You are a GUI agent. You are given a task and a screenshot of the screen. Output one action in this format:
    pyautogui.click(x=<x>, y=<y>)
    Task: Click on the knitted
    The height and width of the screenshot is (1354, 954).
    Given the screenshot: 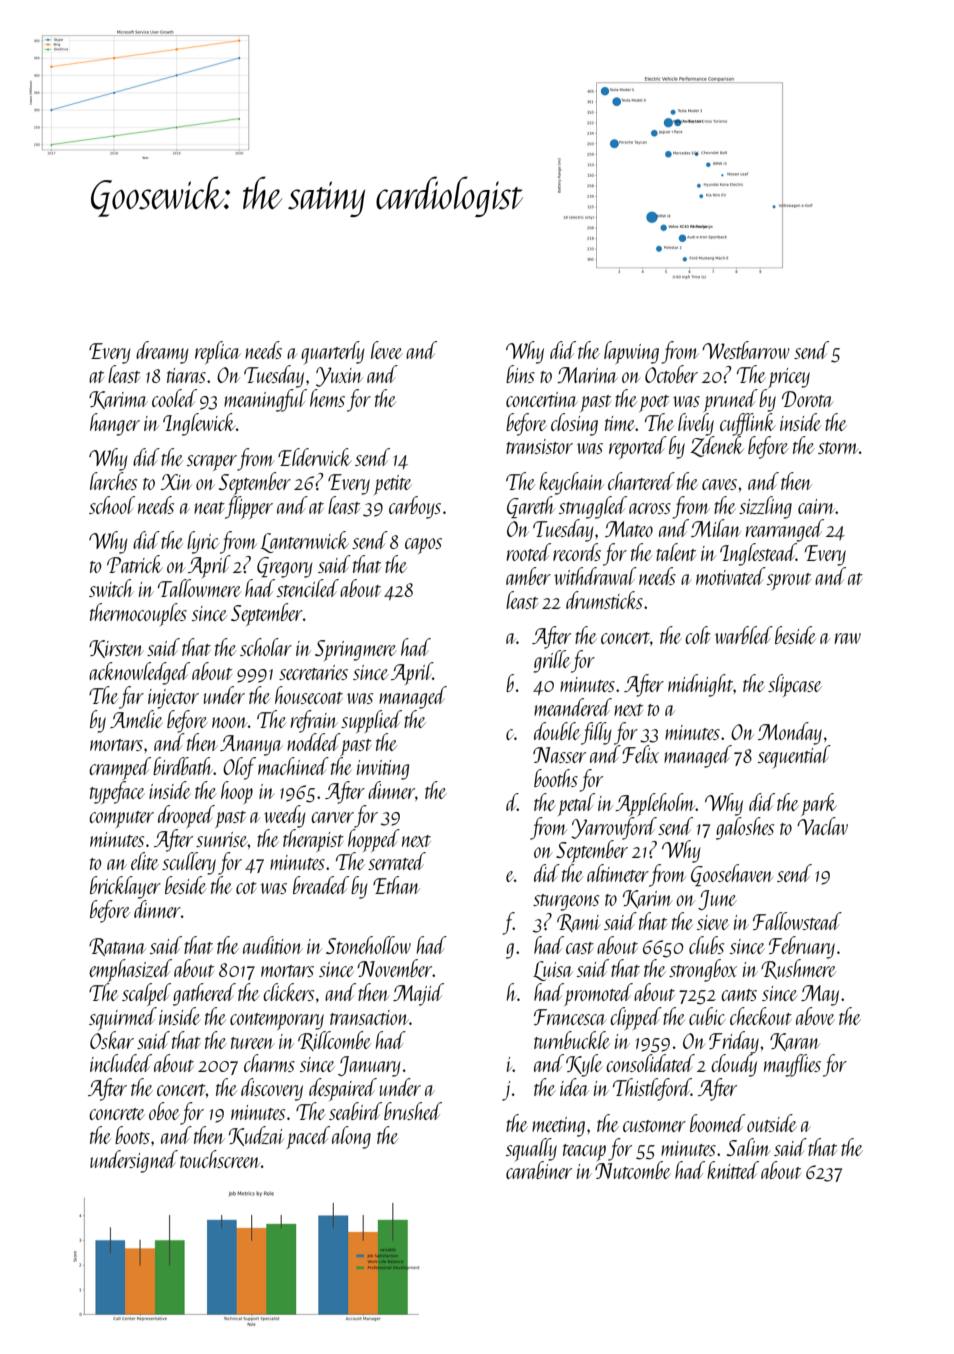 What is the action you would take?
    pyautogui.click(x=733, y=1170)
